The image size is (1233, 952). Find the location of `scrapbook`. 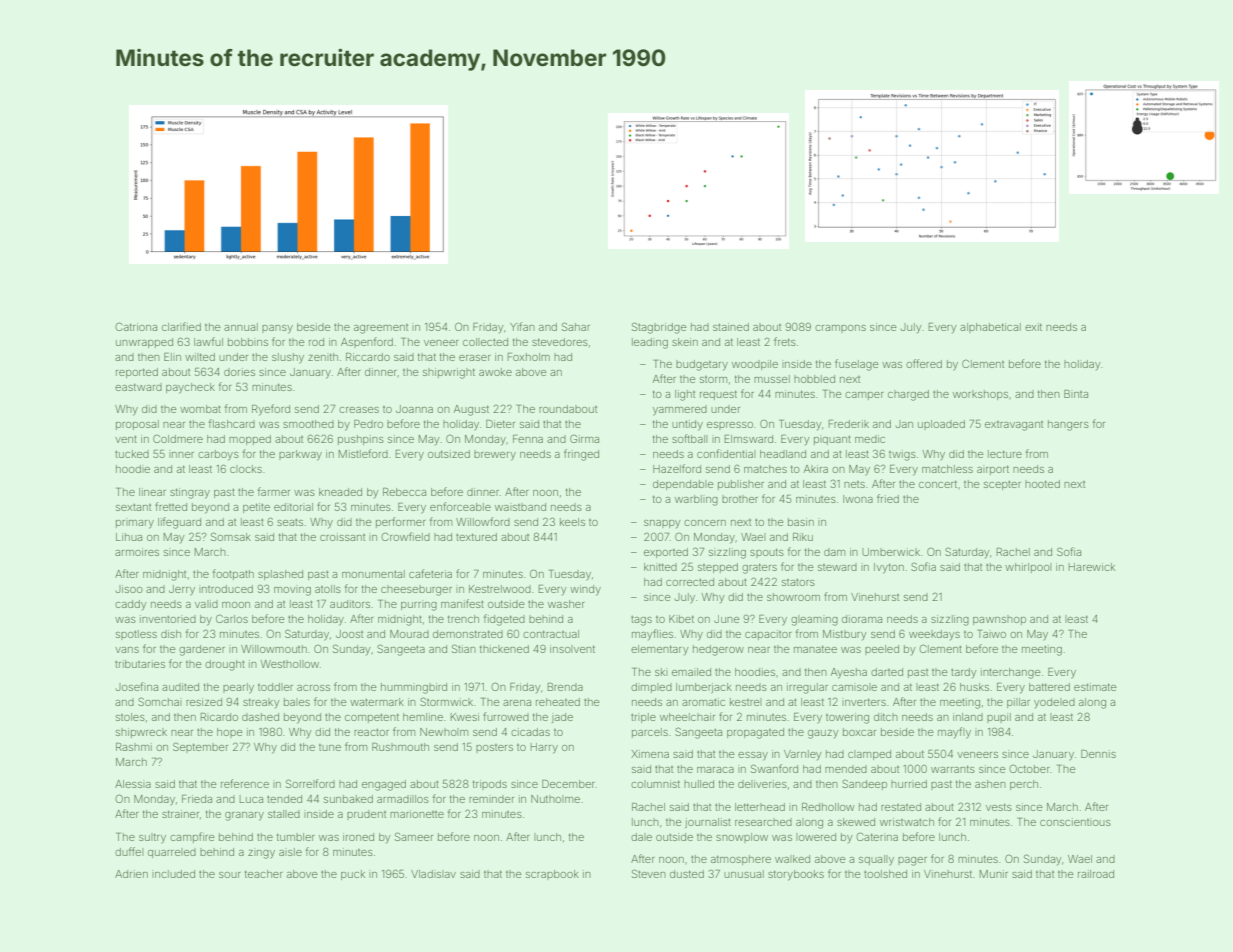

scrapbook is located at coordinates (552, 875).
